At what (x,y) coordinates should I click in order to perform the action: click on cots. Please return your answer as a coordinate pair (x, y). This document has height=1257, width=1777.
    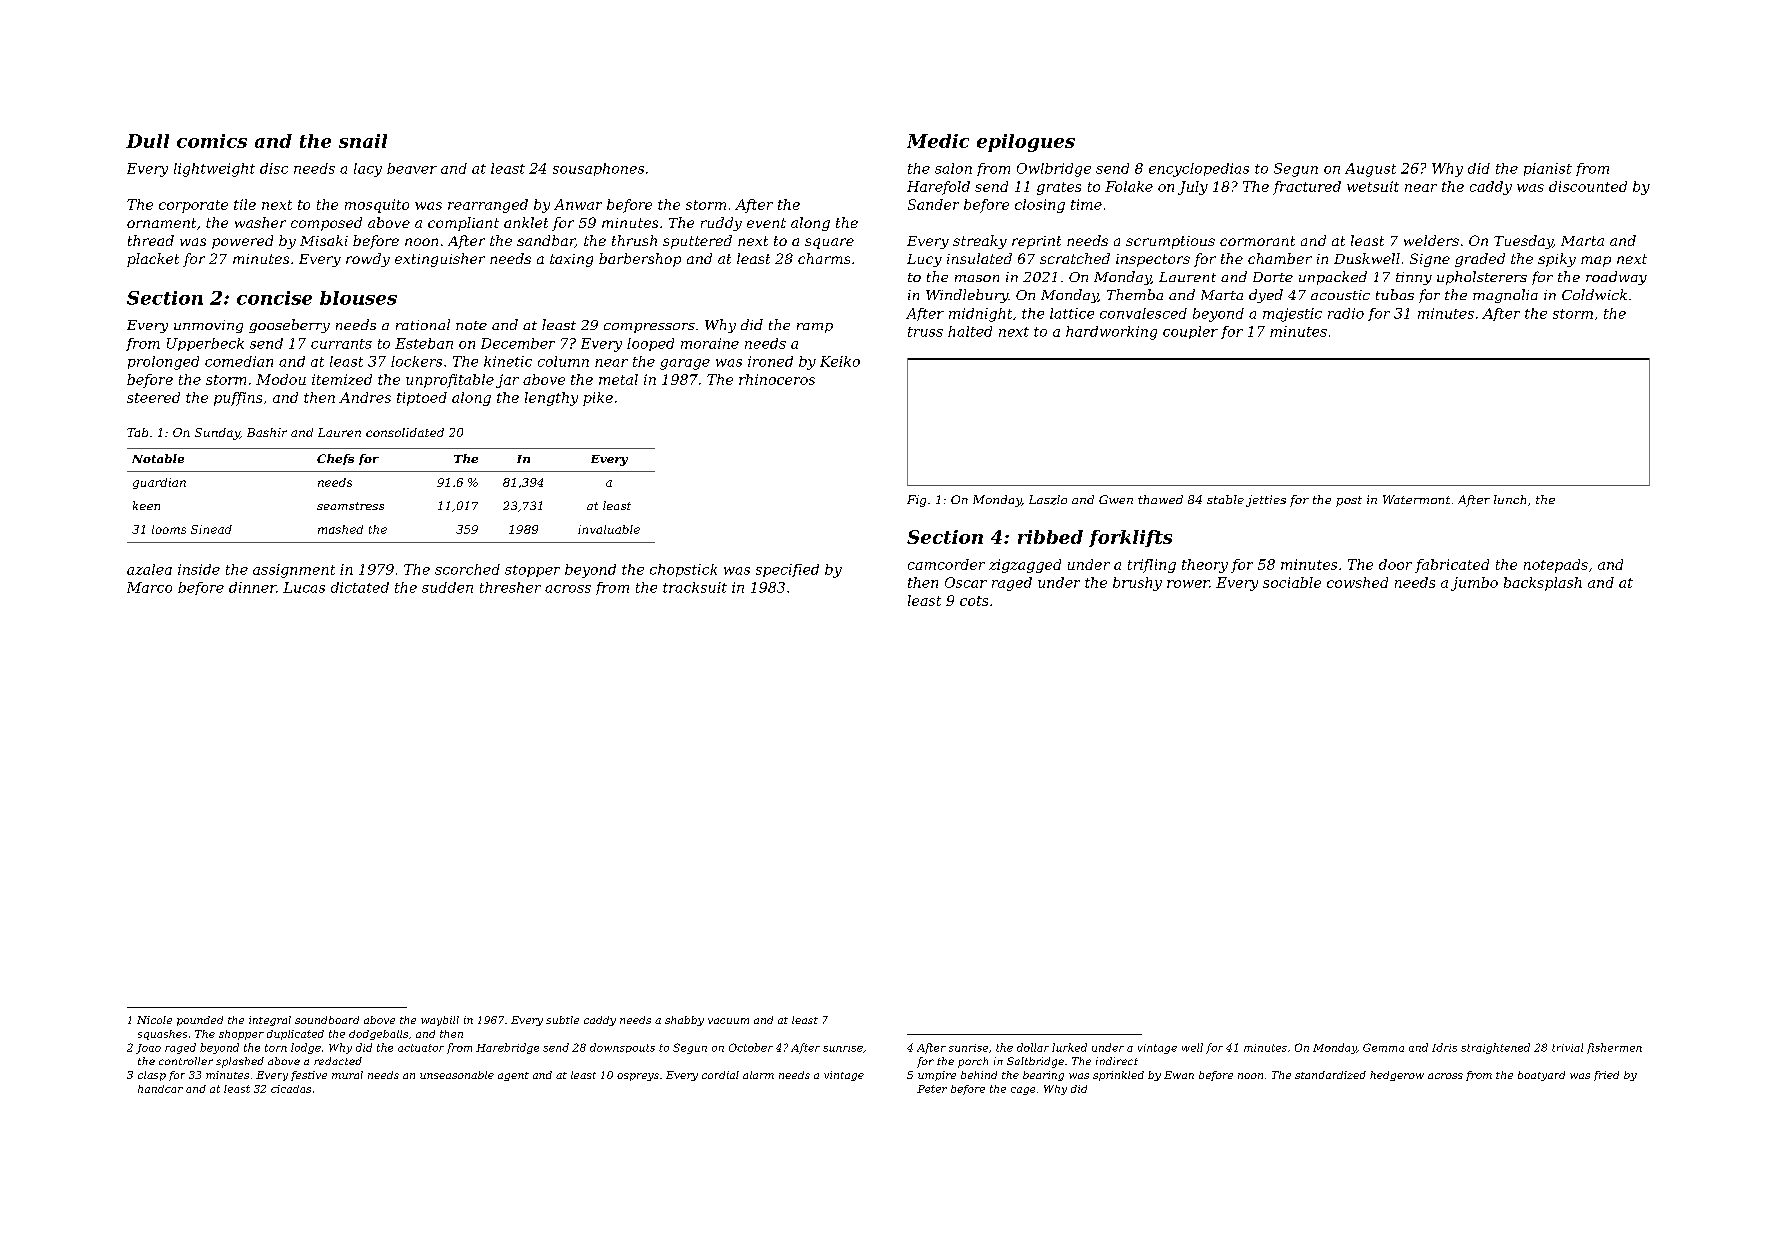
    Looking at the image, I should click on (974, 601).
